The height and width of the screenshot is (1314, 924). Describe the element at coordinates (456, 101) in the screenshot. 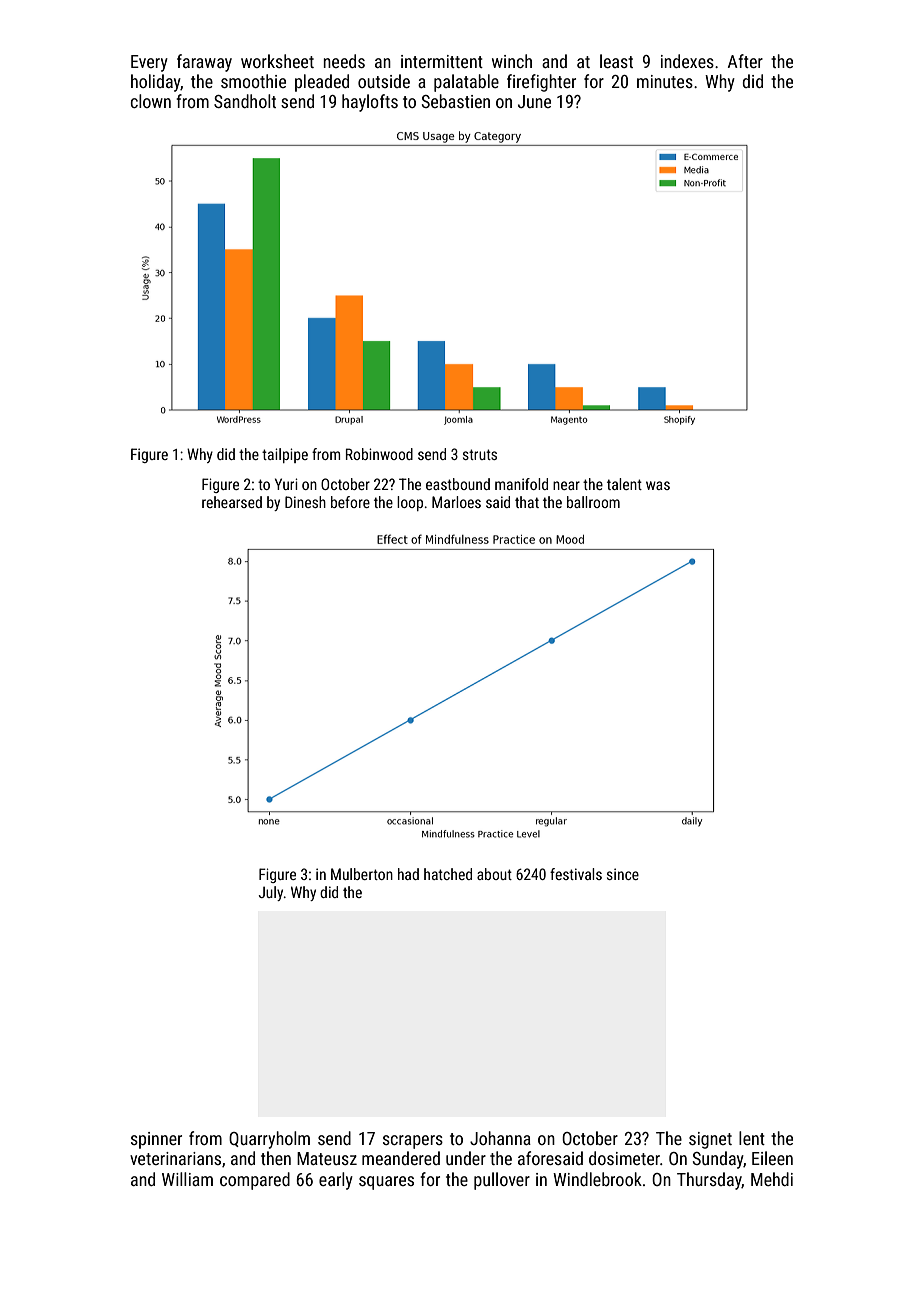

I see `Sebastien` at that location.
